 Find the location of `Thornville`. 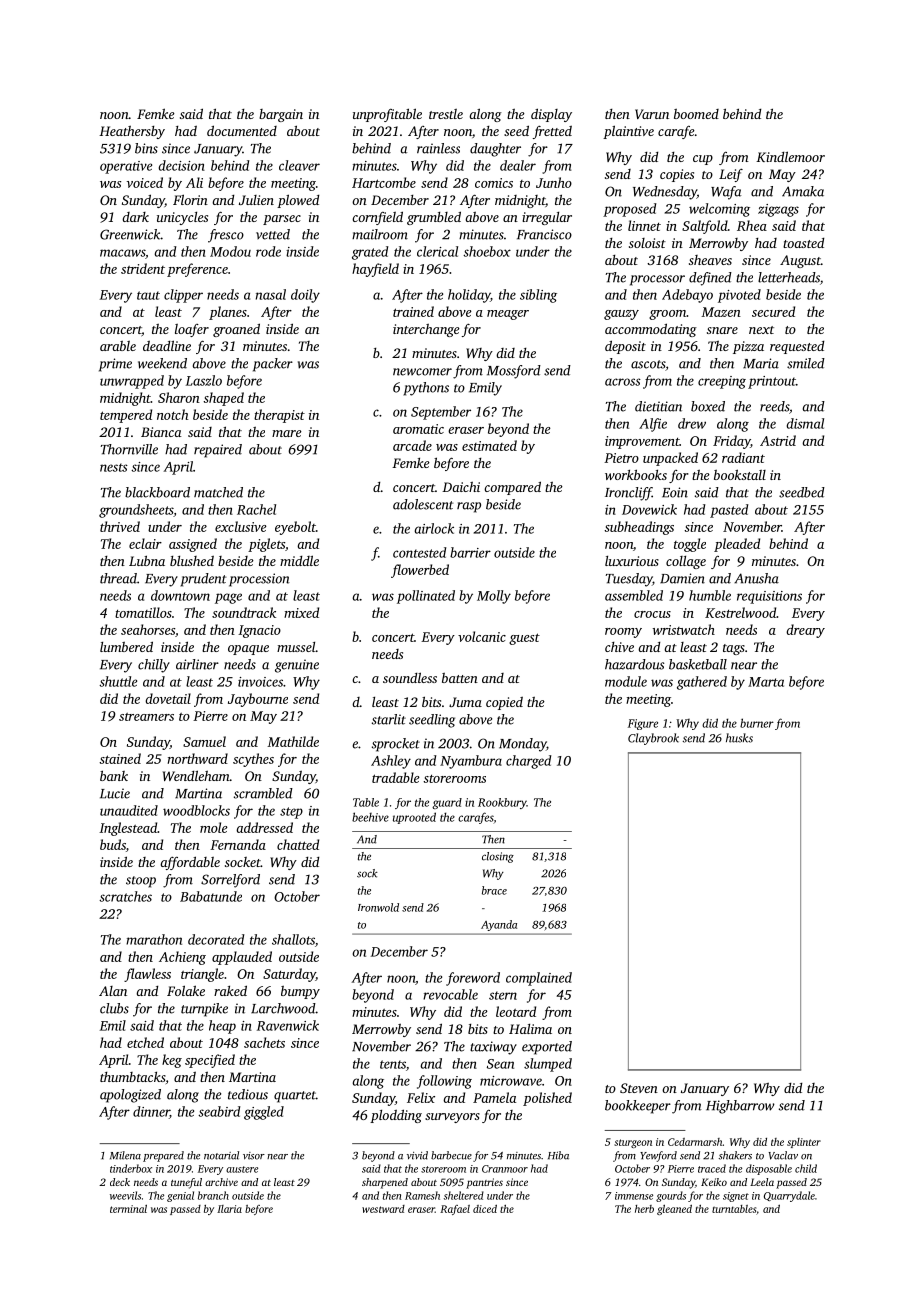

Thornville is located at coordinates (129, 449).
